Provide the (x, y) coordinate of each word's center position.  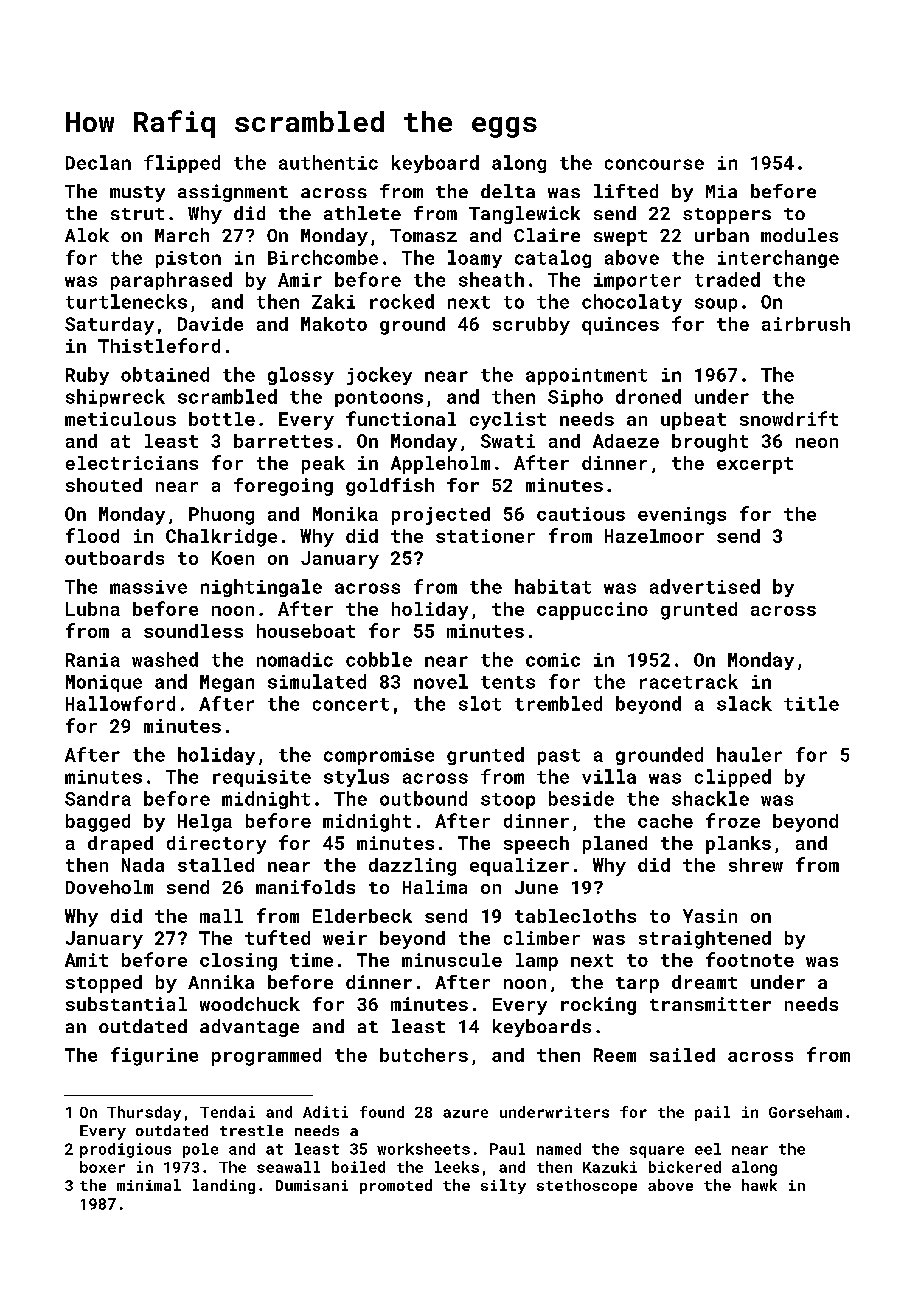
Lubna (93, 609)
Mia (721, 191)
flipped (182, 164)
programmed (266, 1057)
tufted (277, 937)
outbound (423, 798)
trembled (558, 703)
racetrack (689, 681)
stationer (485, 536)
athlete (362, 213)
